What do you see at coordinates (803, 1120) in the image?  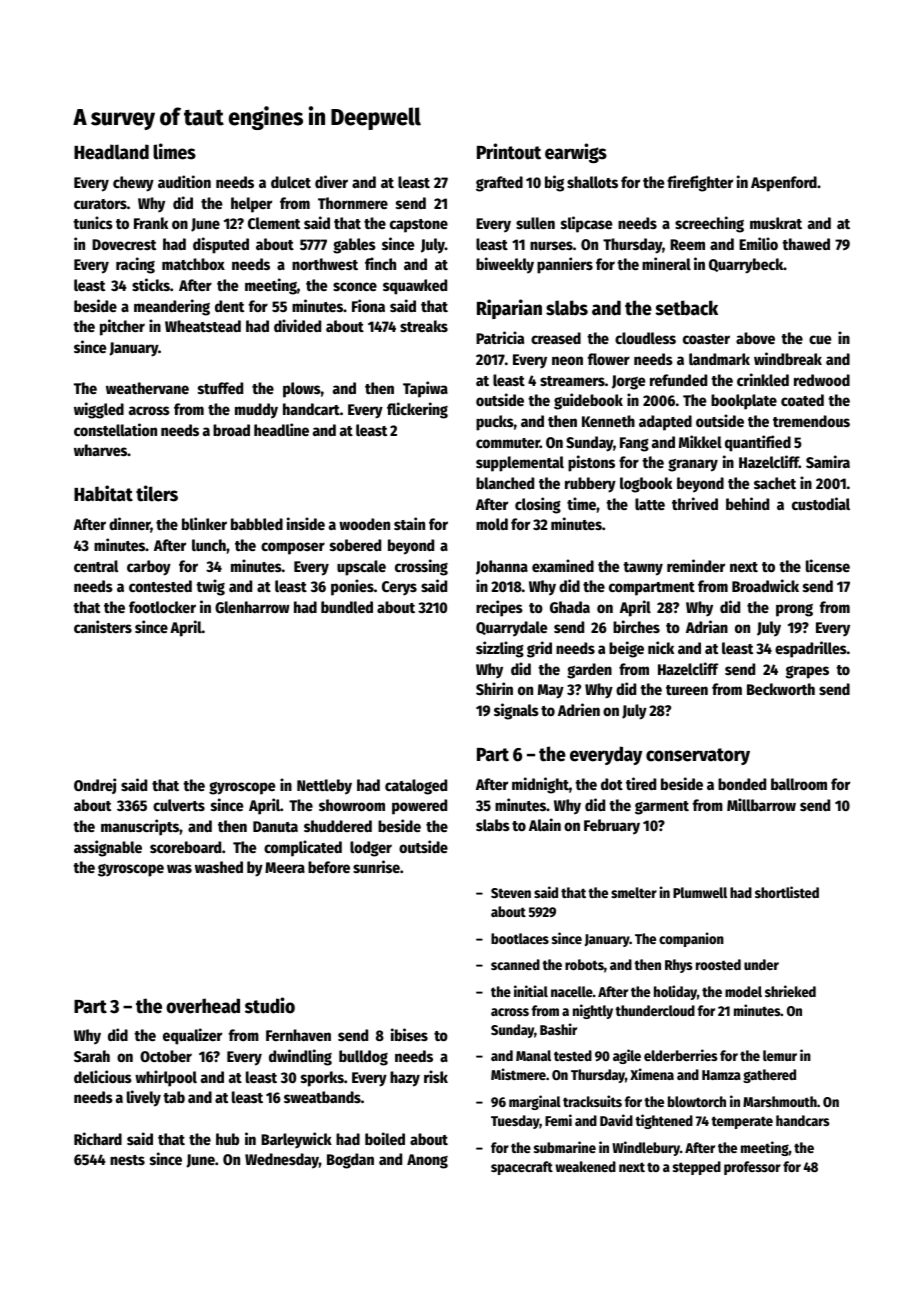 I see `handcars` at bounding box center [803, 1120].
